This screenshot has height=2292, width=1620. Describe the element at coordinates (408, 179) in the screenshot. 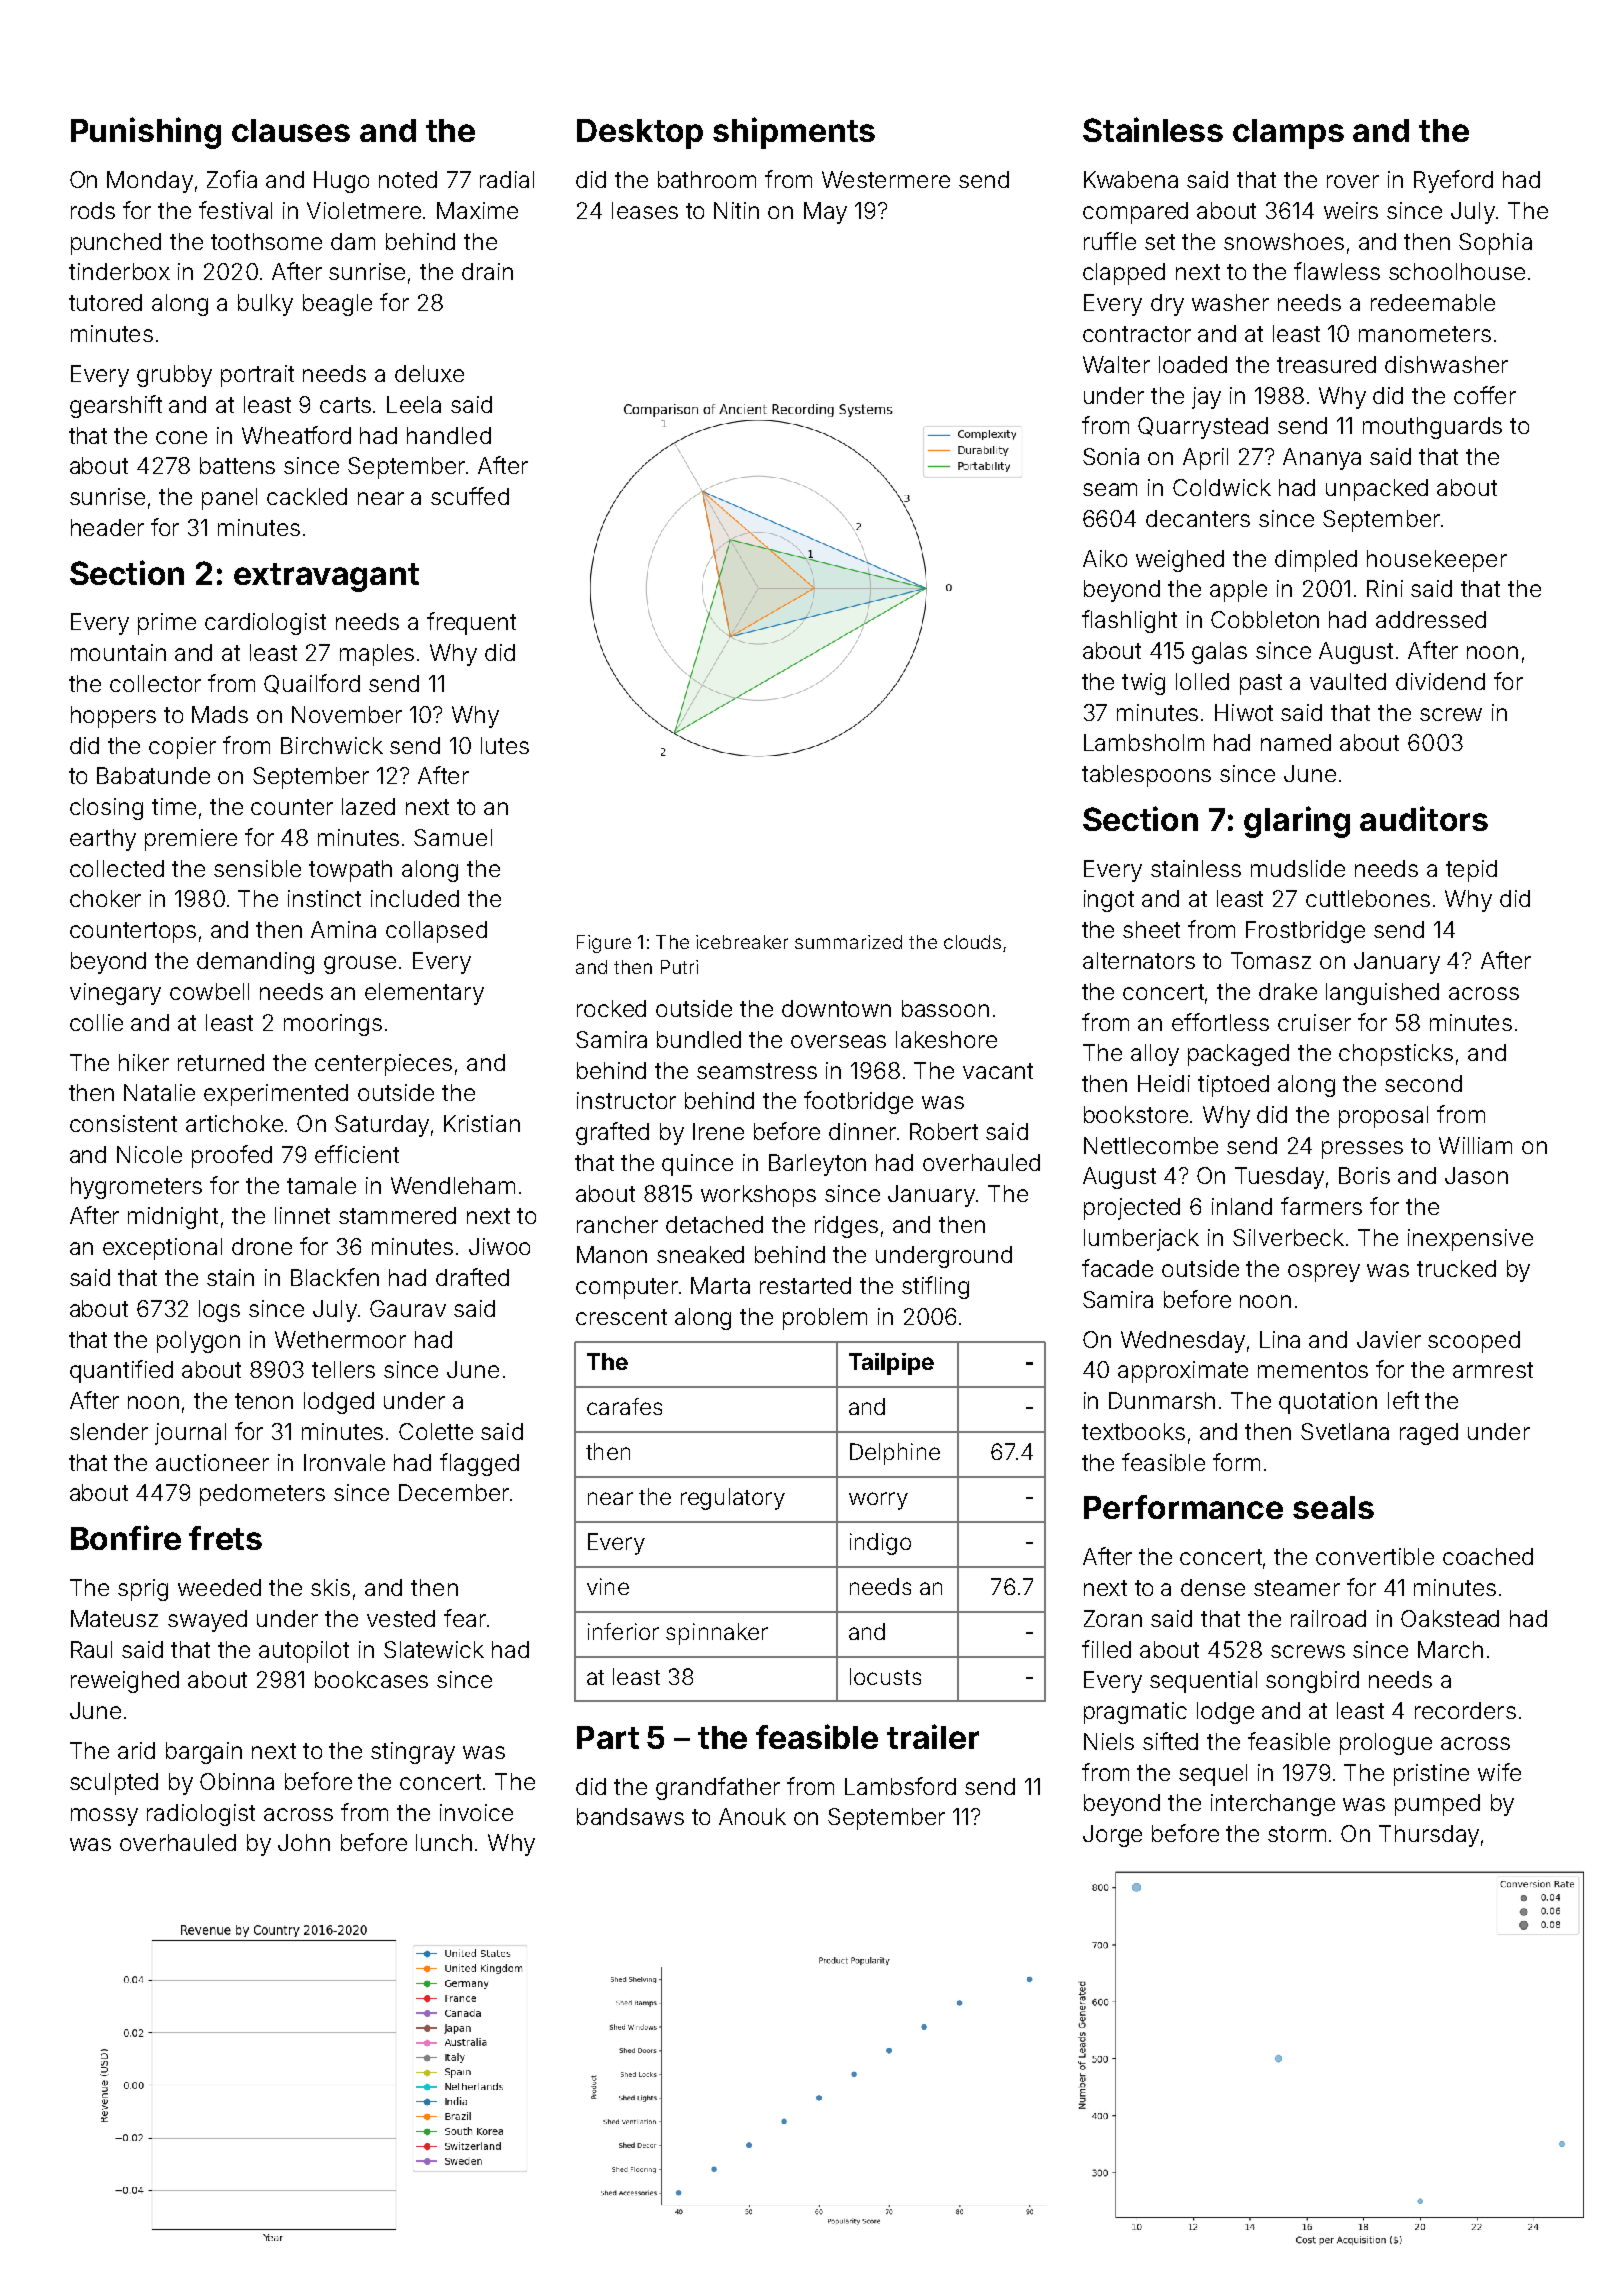

I see `noted` at that location.
